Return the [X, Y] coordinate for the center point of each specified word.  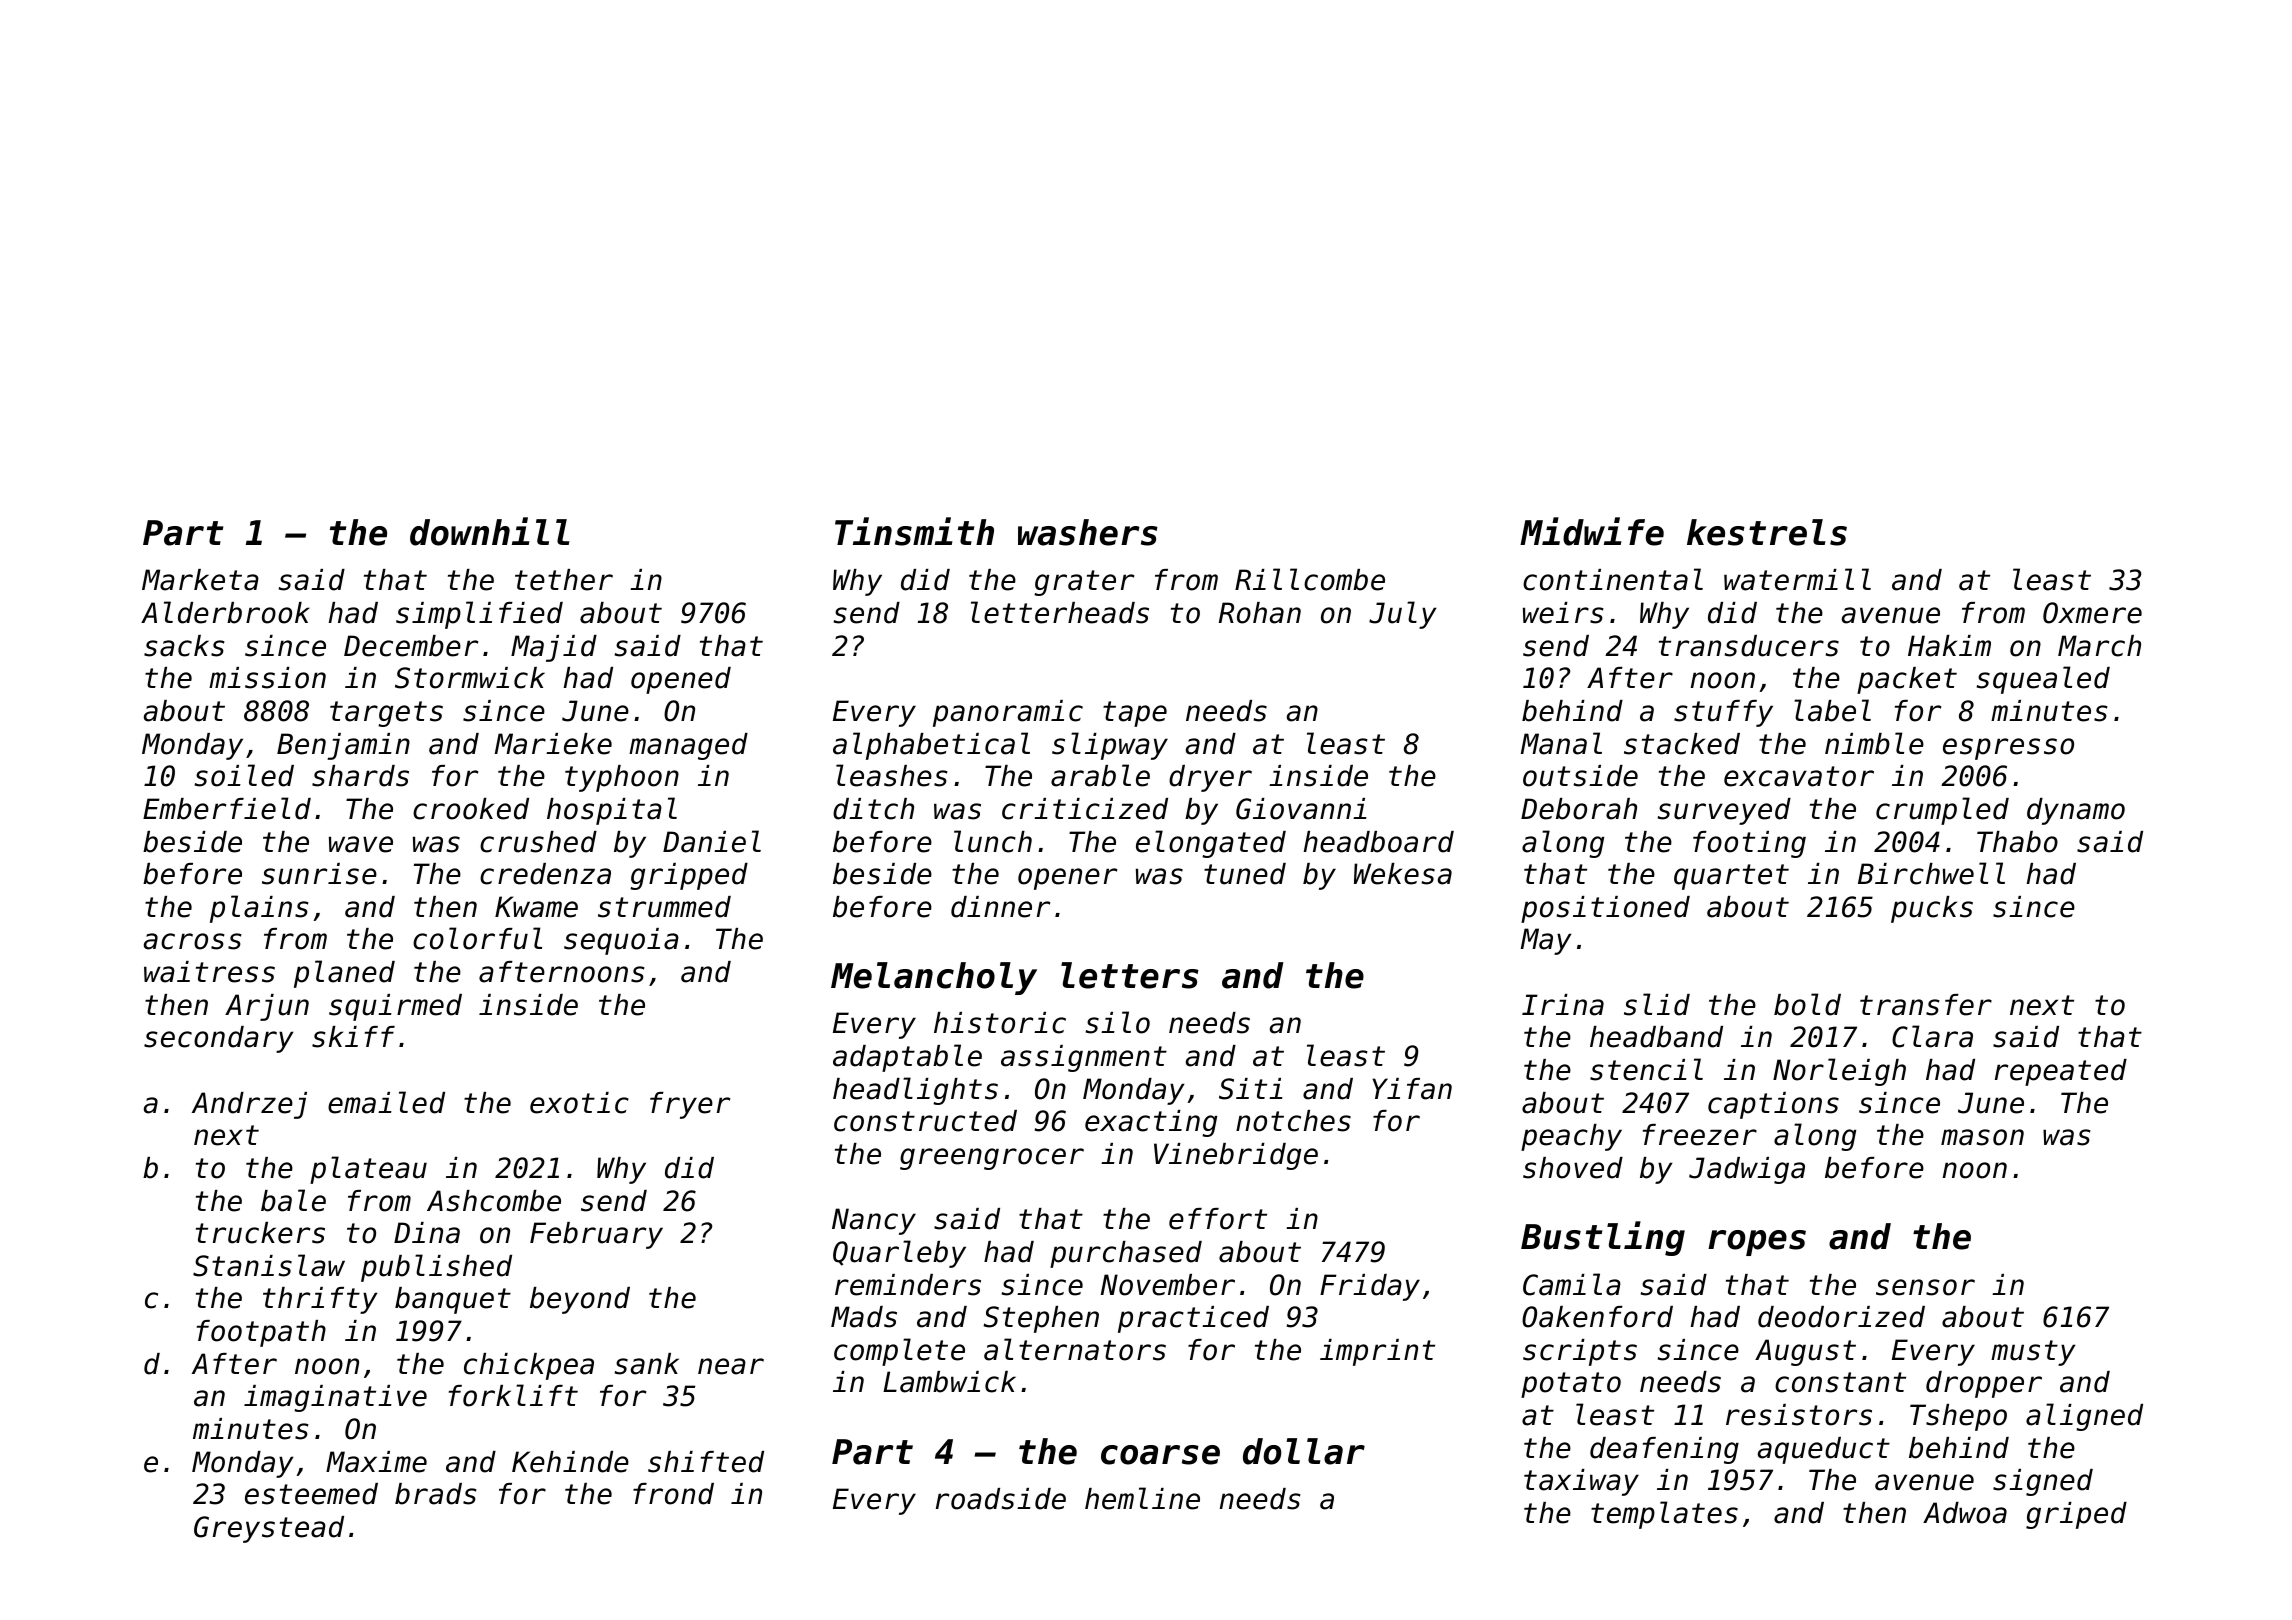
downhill [490, 531]
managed [688, 746]
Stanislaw [269, 1265]
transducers [1749, 646]
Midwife [1592, 531]
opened [681, 680]
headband [1656, 1037]
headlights [915, 1091]
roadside [1001, 1499]
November [1168, 1285]
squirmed [395, 1007]
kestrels [1767, 532]
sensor [1925, 1287]
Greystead [269, 1529]
